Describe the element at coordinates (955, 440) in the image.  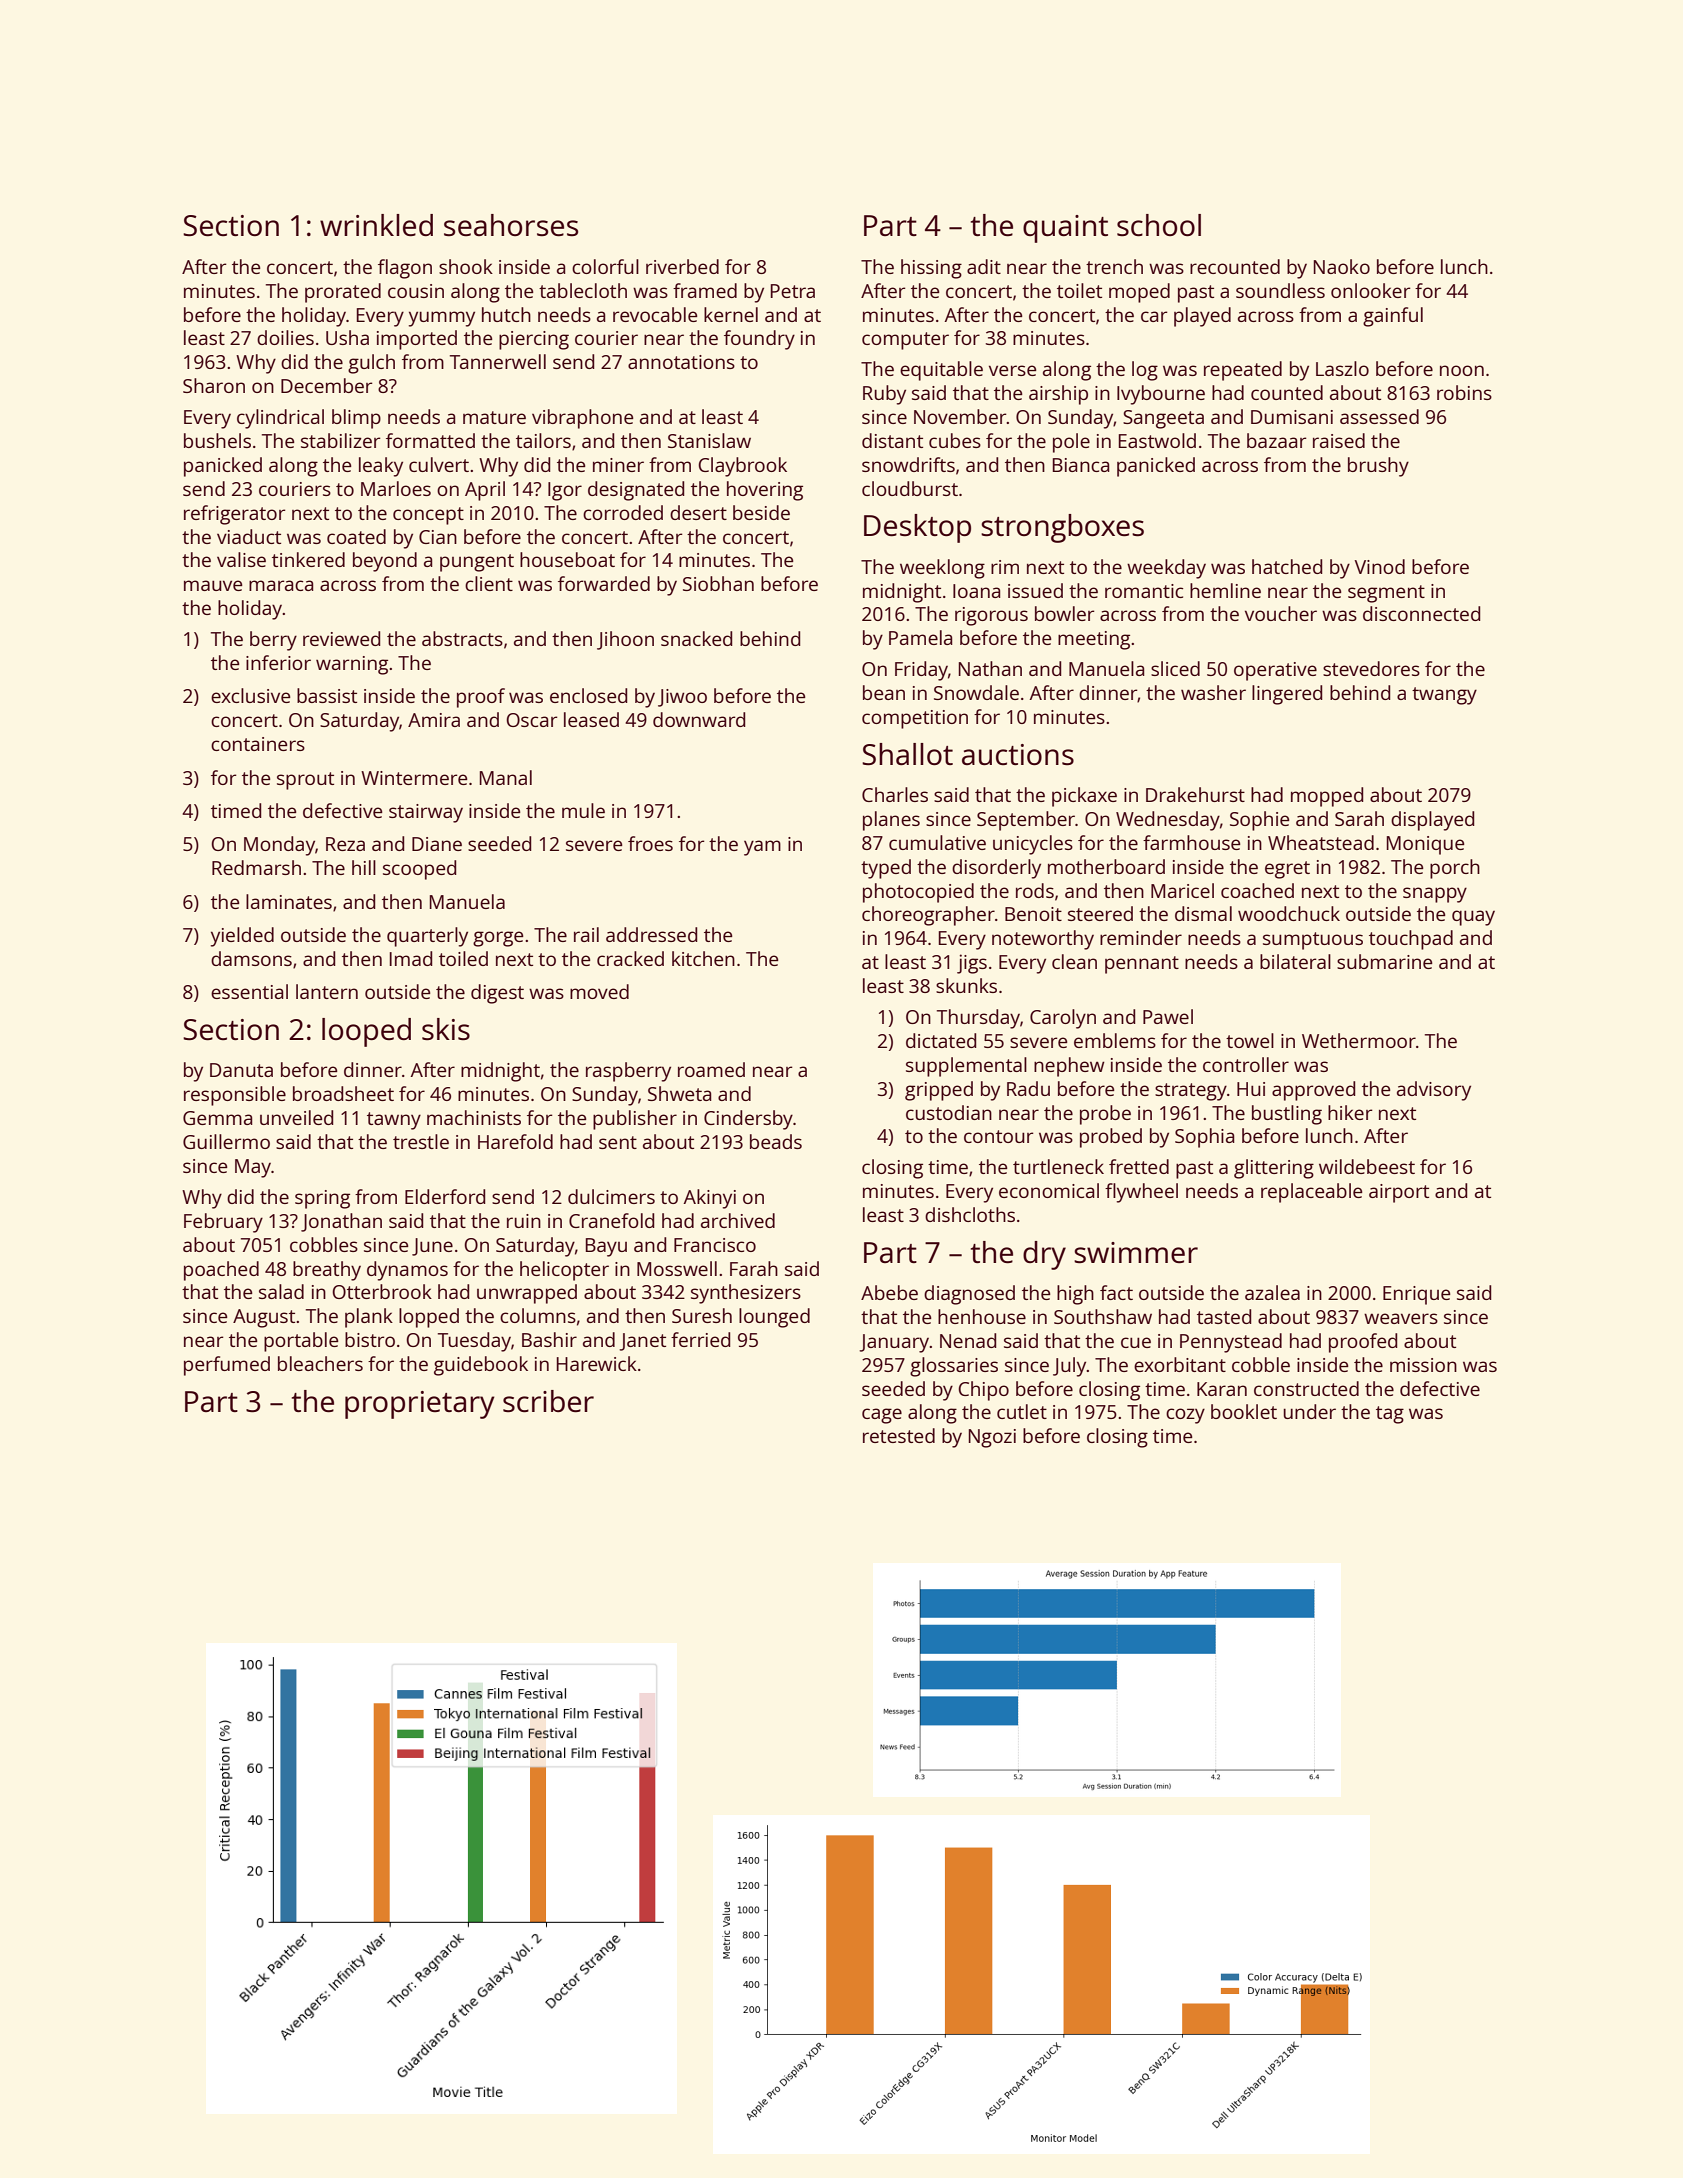
I see `cubes` at that location.
